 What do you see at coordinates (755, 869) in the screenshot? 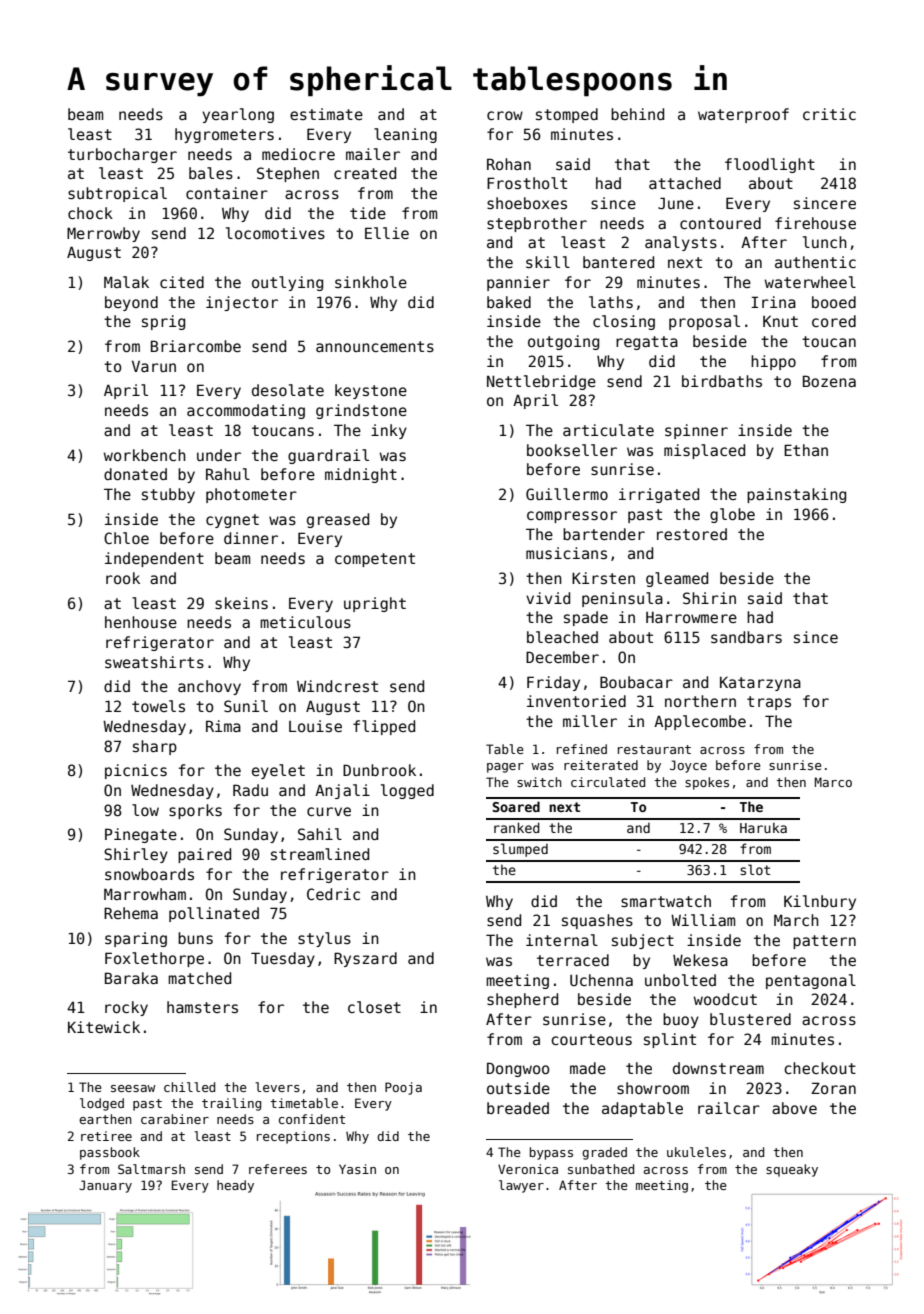
I see `slot` at bounding box center [755, 869].
